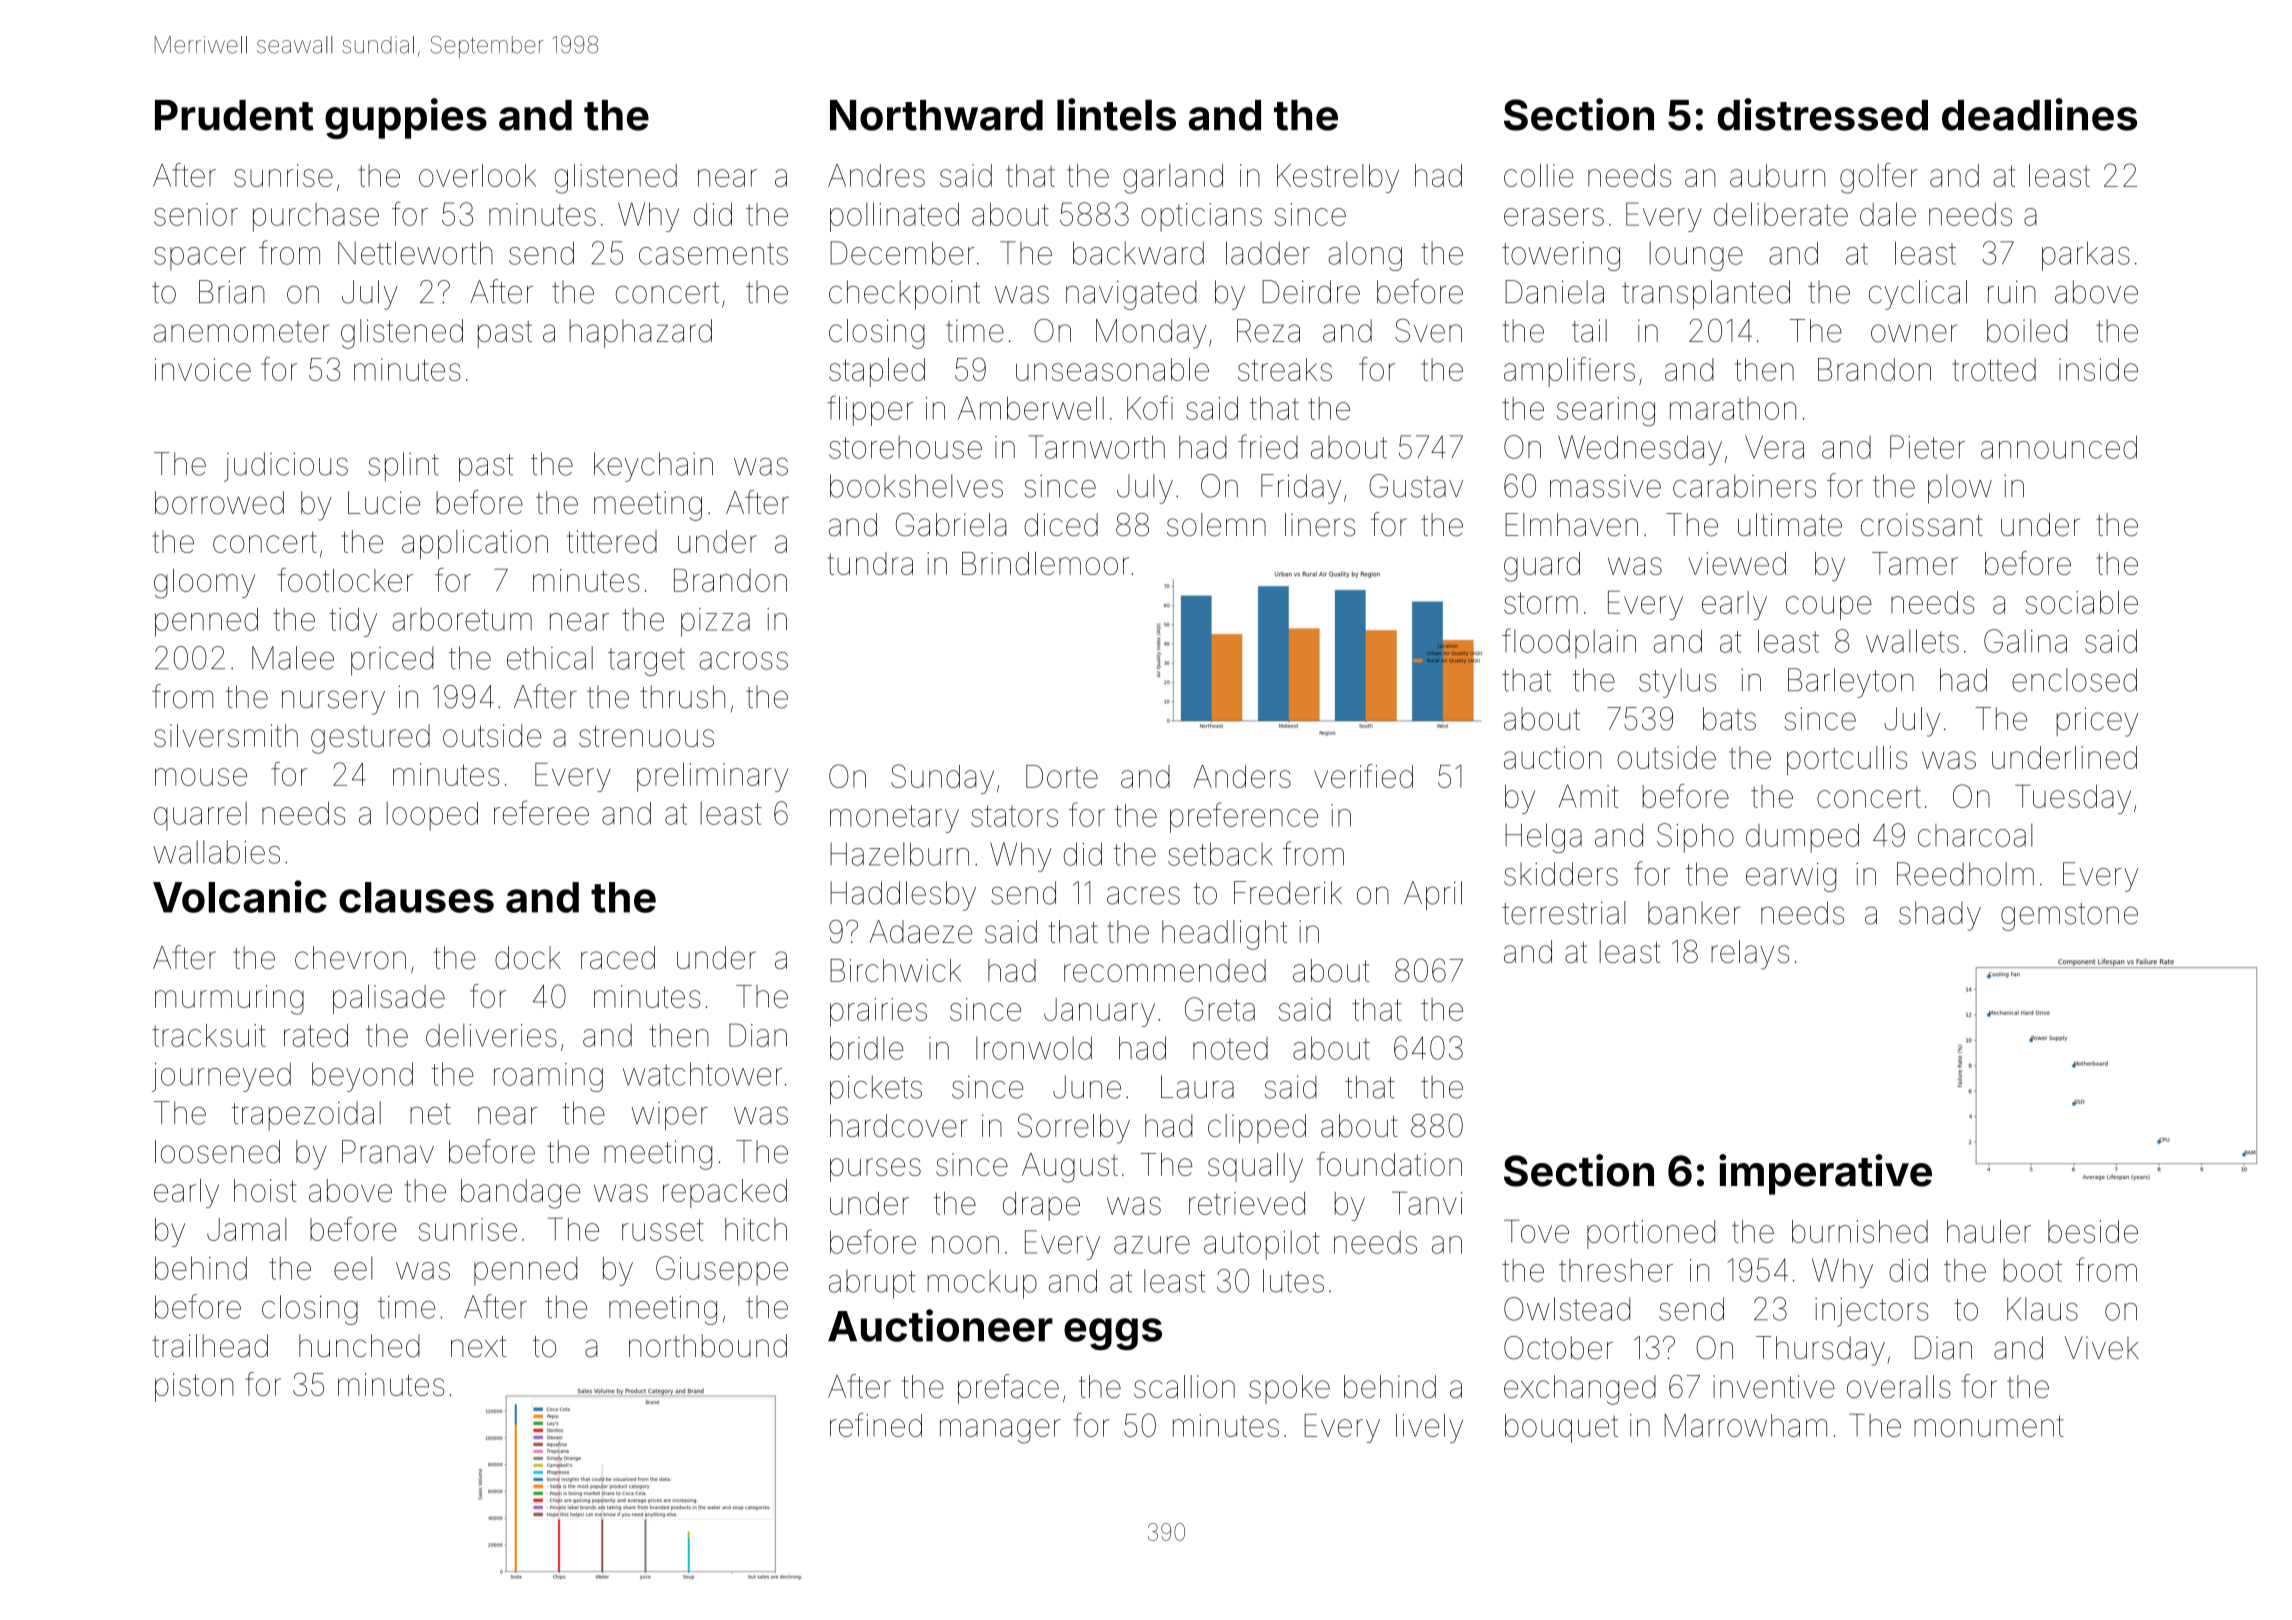 This page has width=2292, height=1620. What do you see at coordinates (682, 697) in the page?
I see `thrush` at bounding box center [682, 697].
